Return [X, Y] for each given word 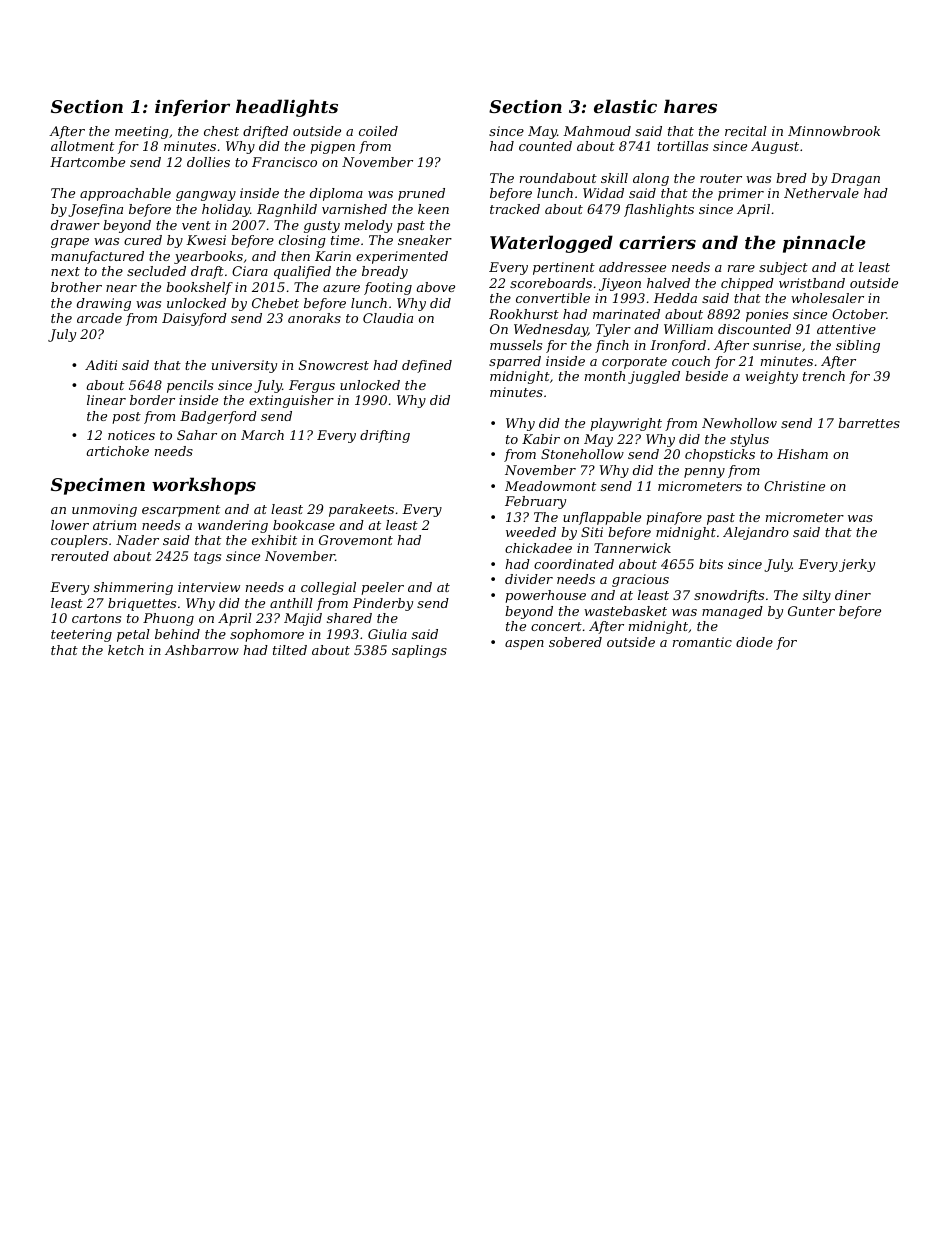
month [605, 376]
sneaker [425, 240]
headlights [287, 108]
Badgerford [218, 417]
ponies [767, 315]
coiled [378, 131]
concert [556, 626]
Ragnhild [287, 210]
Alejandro [756, 533]
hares [690, 106]
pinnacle [824, 244]
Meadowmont [550, 486]
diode [754, 642]
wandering [233, 526]
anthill [291, 603]
